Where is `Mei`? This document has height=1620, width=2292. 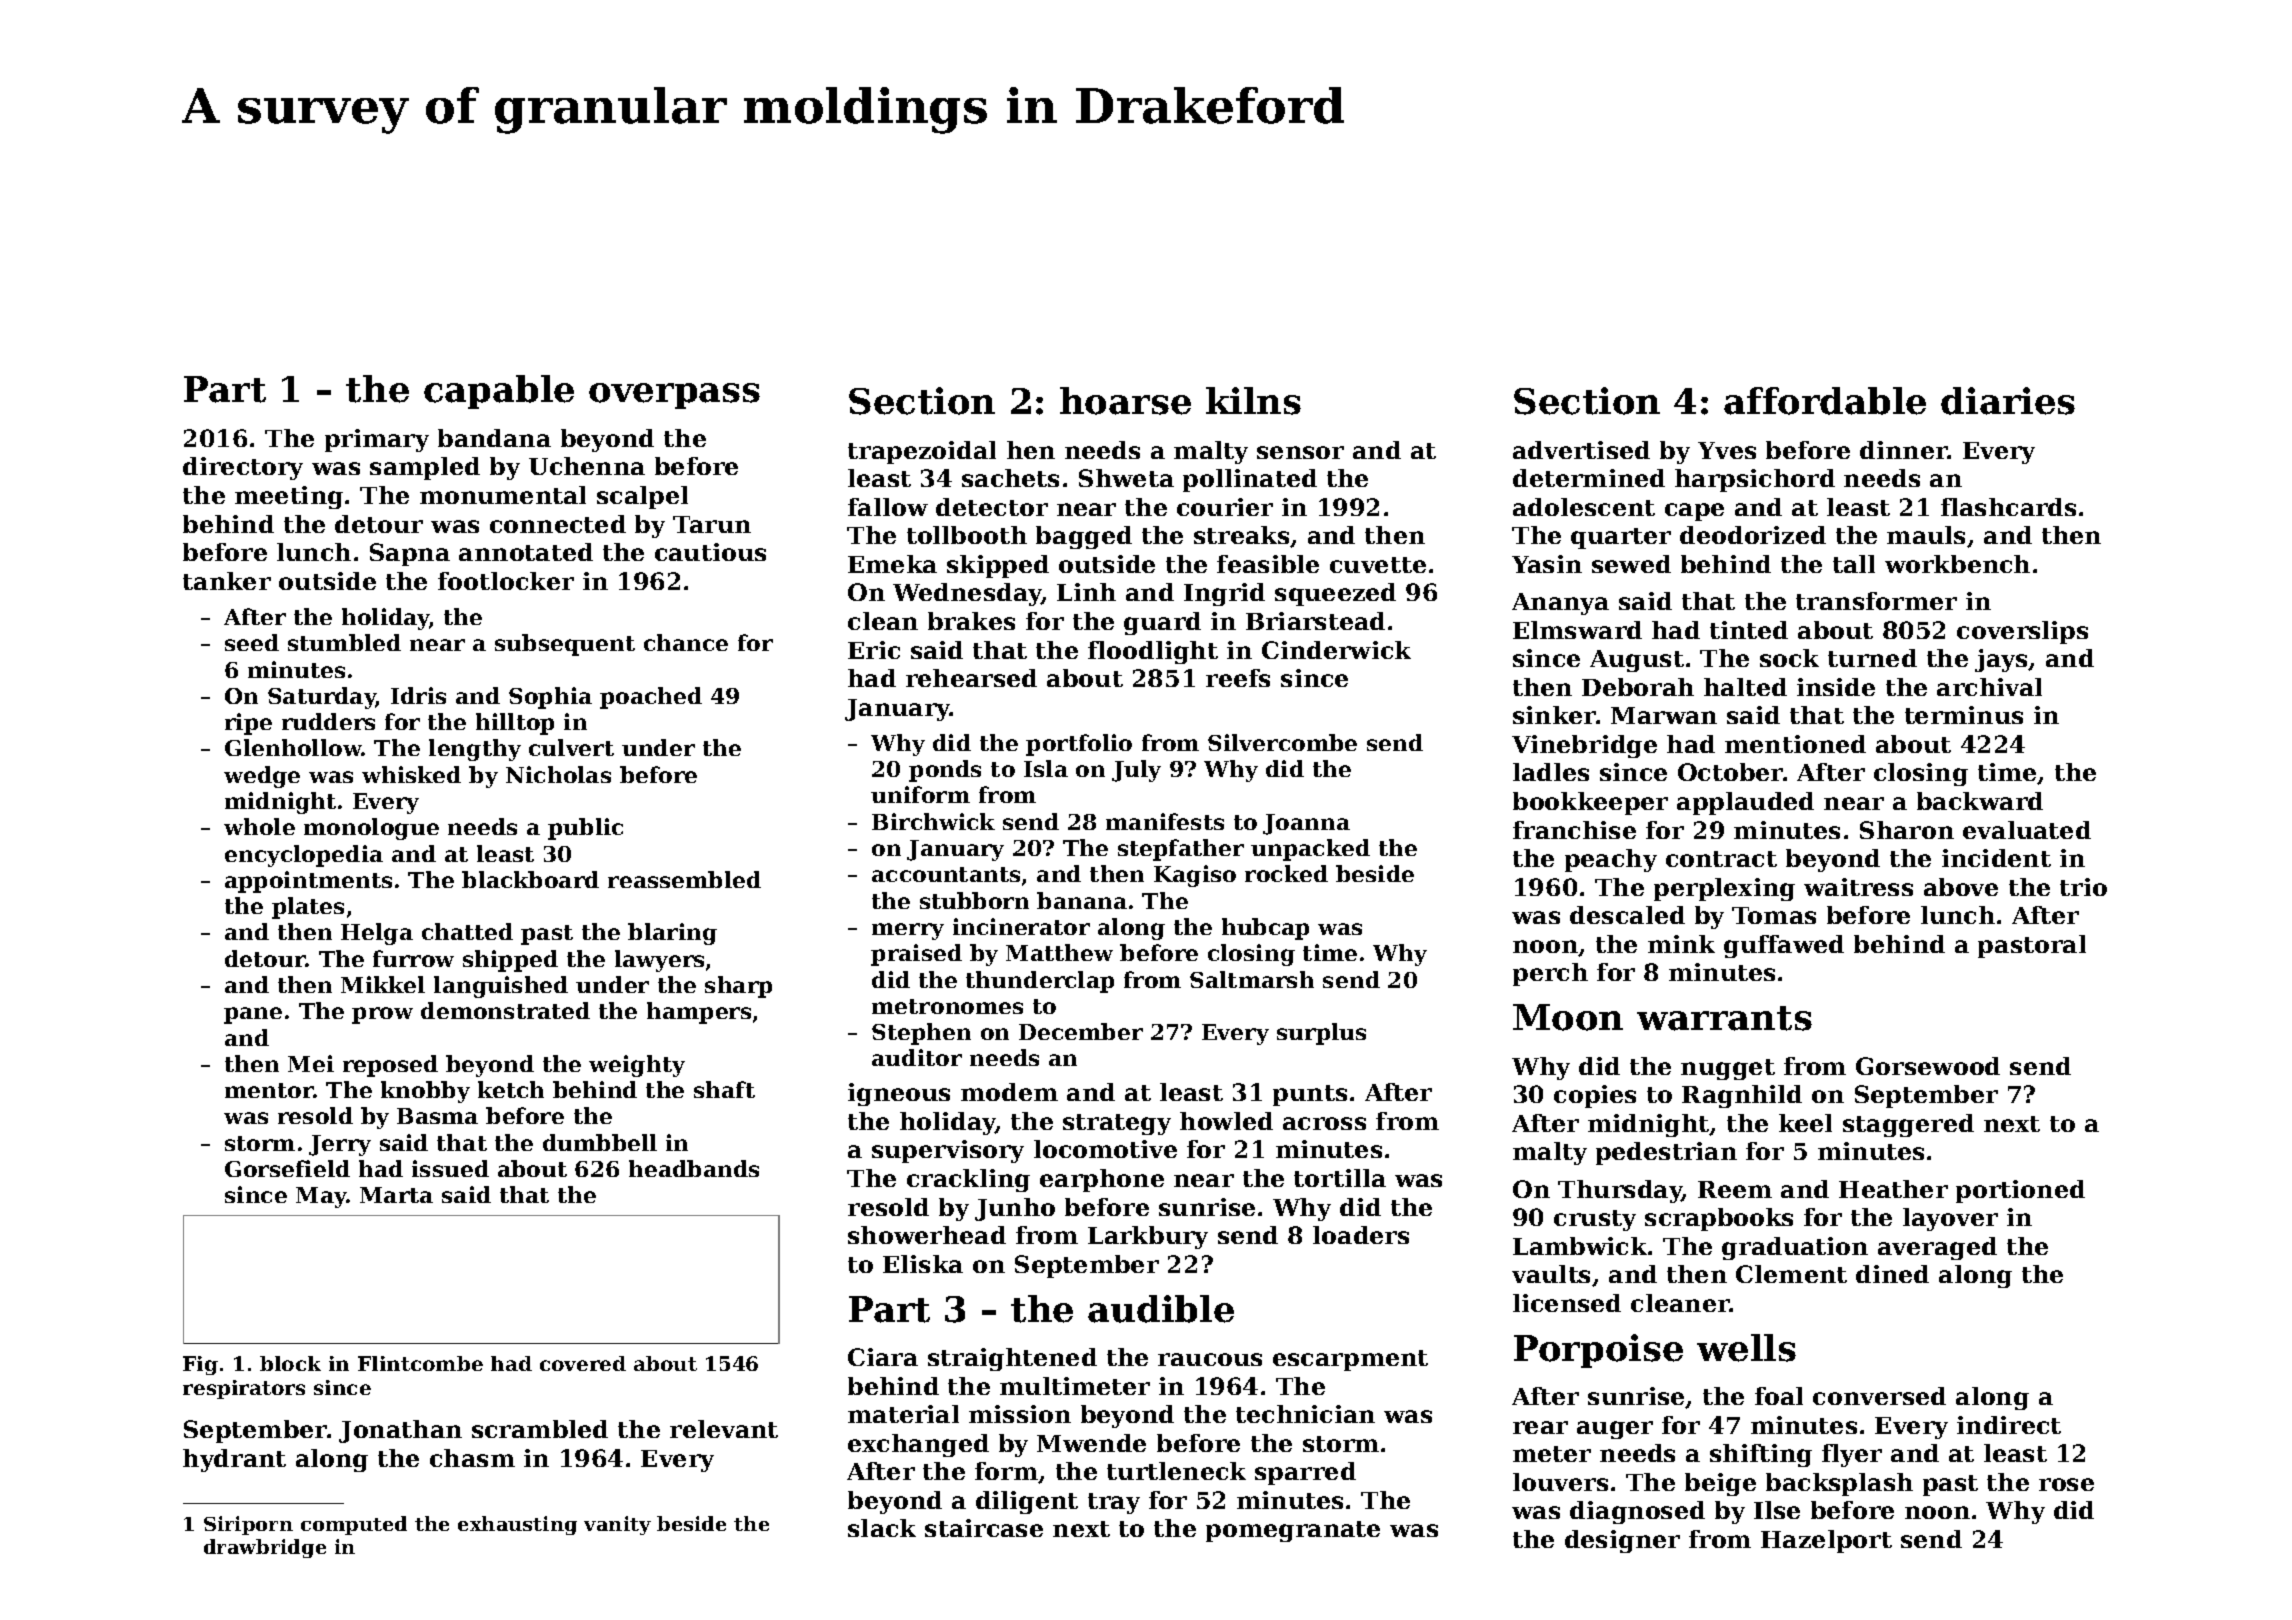 Mei is located at coordinates (311, 1063).
